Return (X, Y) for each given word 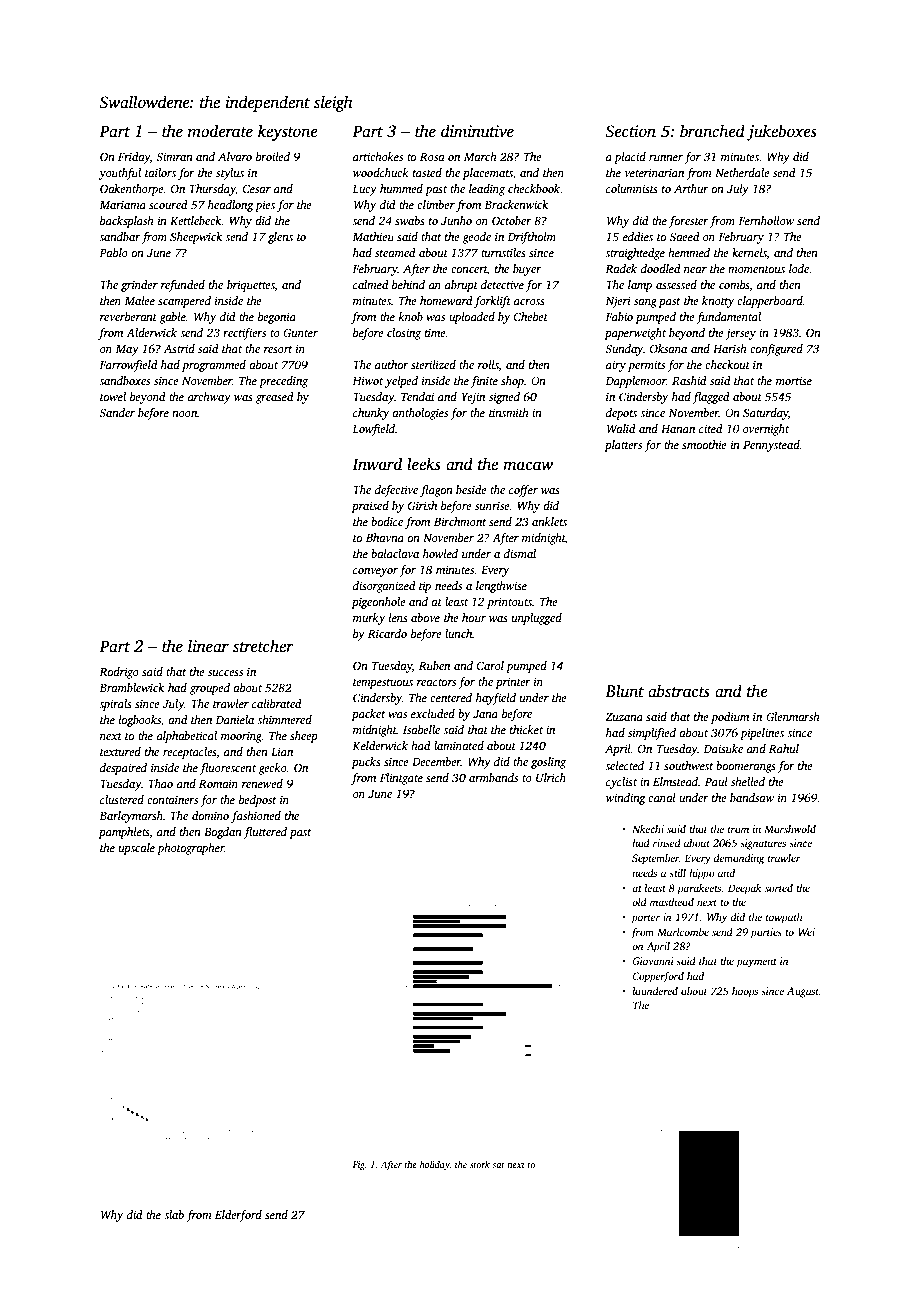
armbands (493, 777)
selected (624, 765)
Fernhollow (766, 220)
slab (174, 1214)
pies (265, 206)
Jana (485, 714)
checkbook (534, 188)
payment (756, 963)
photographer (190, 849)
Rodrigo (119, 673)
